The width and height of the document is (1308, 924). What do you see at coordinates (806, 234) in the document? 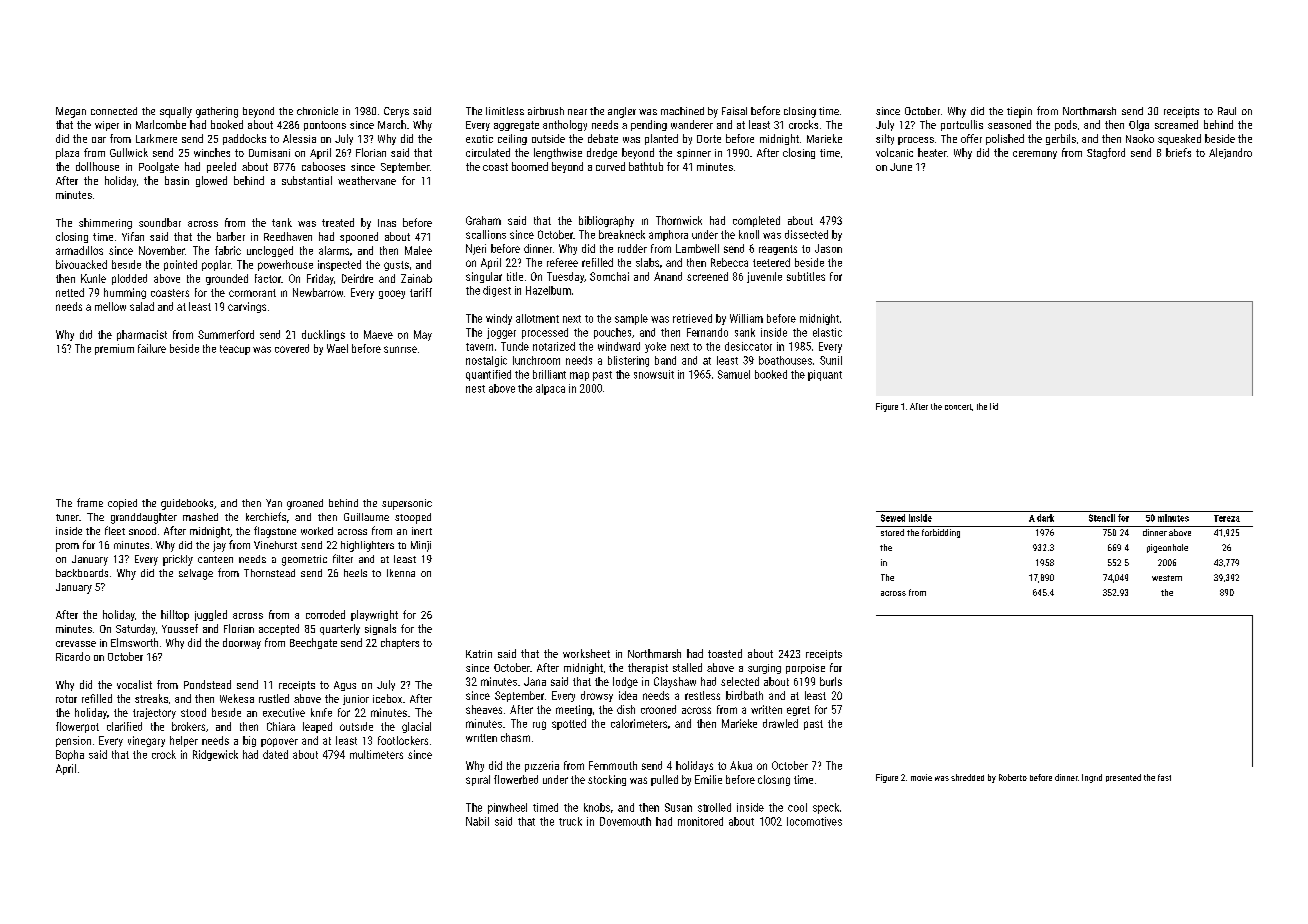
I see `dissected` at bounding box center [806, 234].
